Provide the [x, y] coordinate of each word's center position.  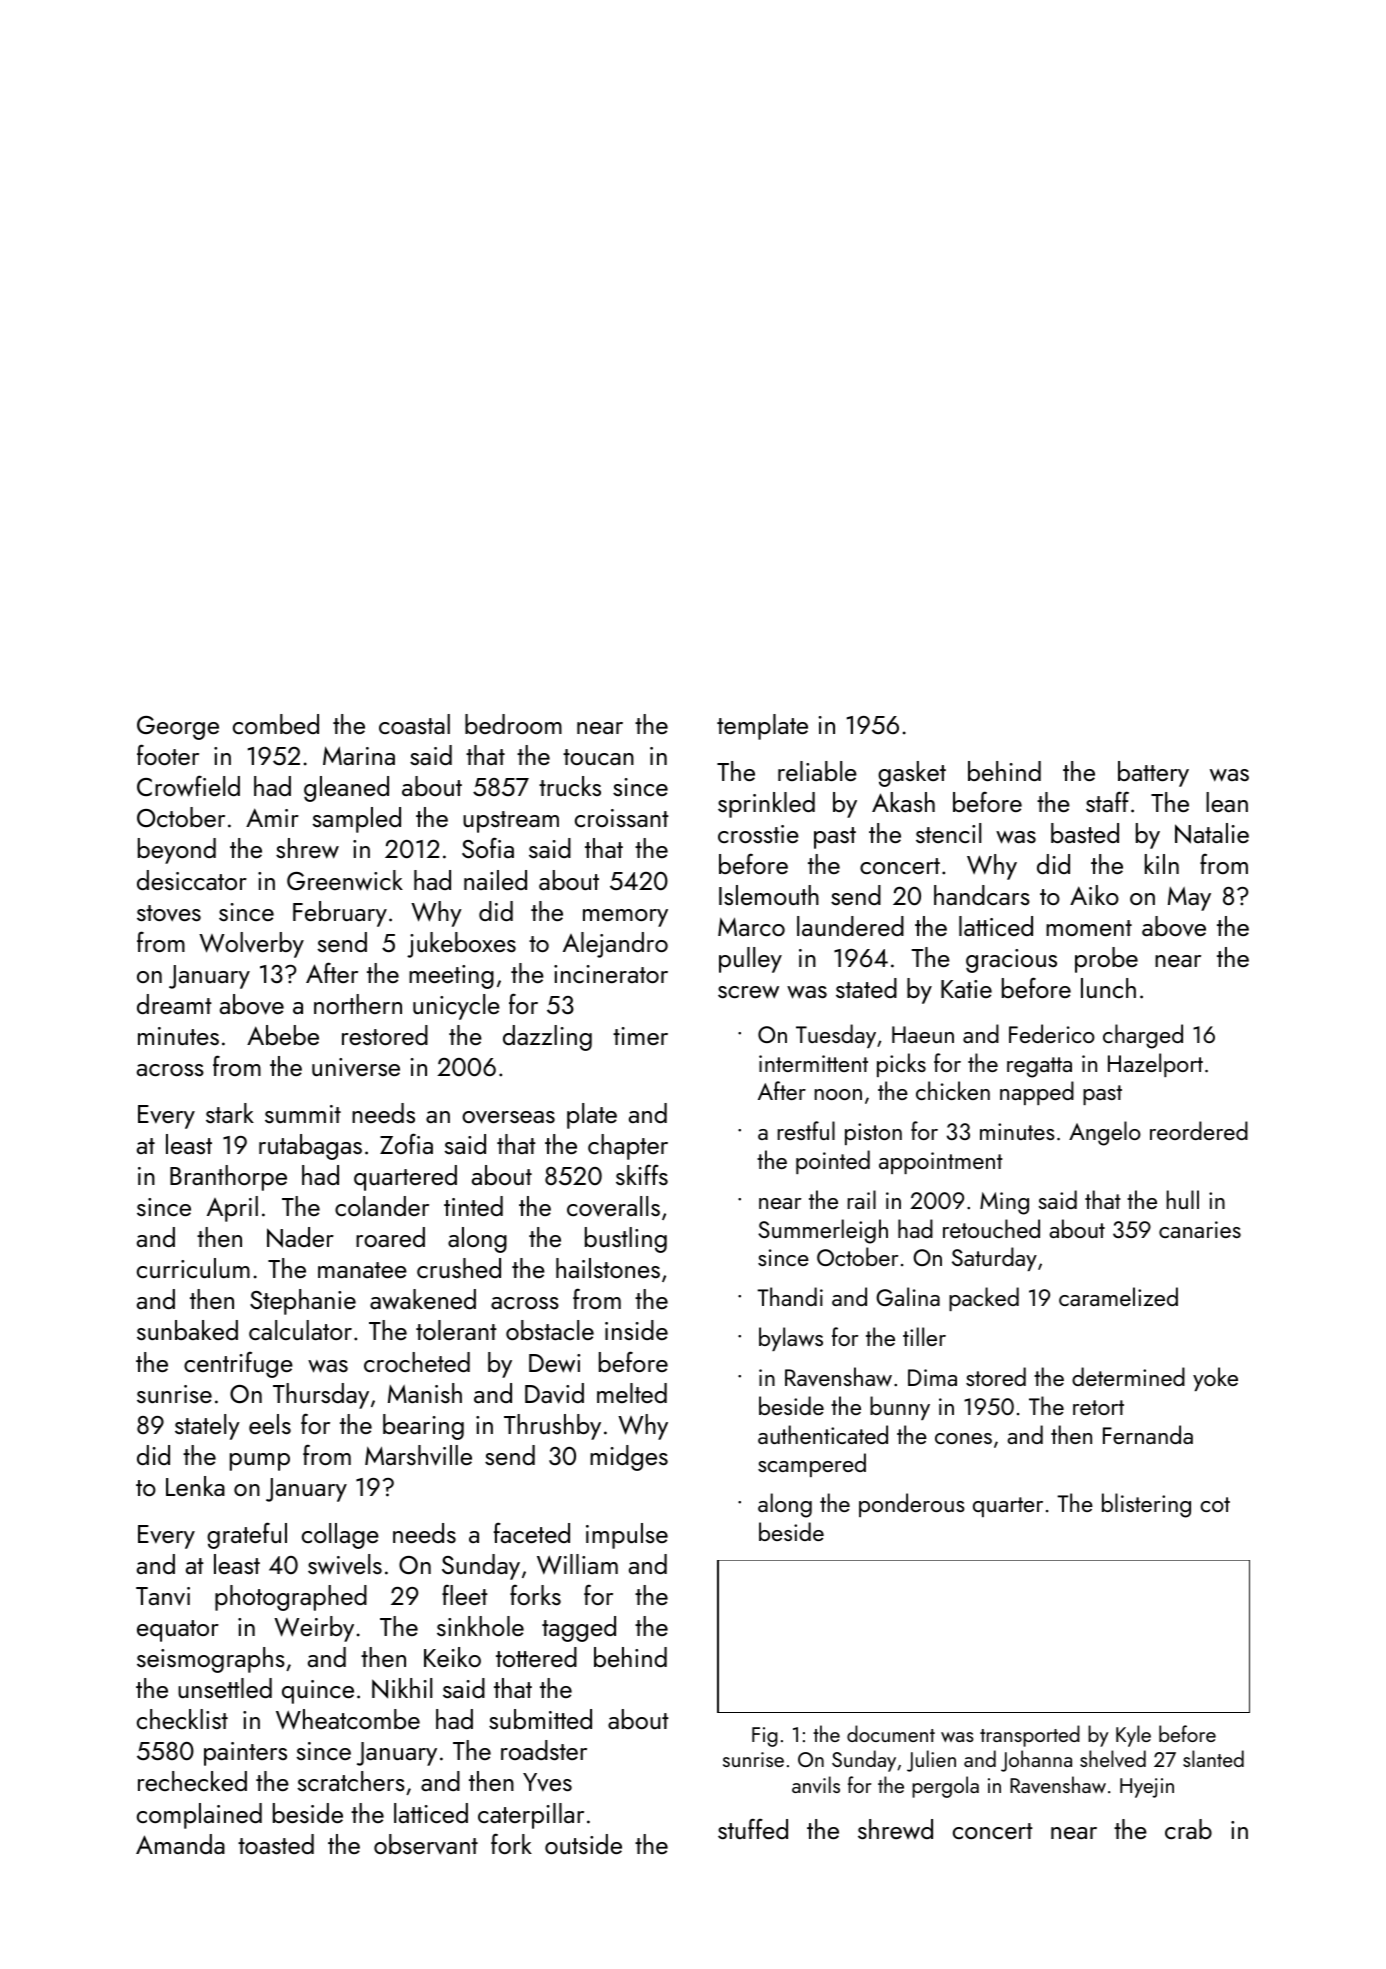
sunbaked [187, 1330]
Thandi [790, 1296]
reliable [817, 771]
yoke [1215, 1379]
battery [1153, 774]
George [178, 728]
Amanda [180, 1844]
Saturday [994, 1259]
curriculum [193, 1268]
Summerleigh [823, 1231]
